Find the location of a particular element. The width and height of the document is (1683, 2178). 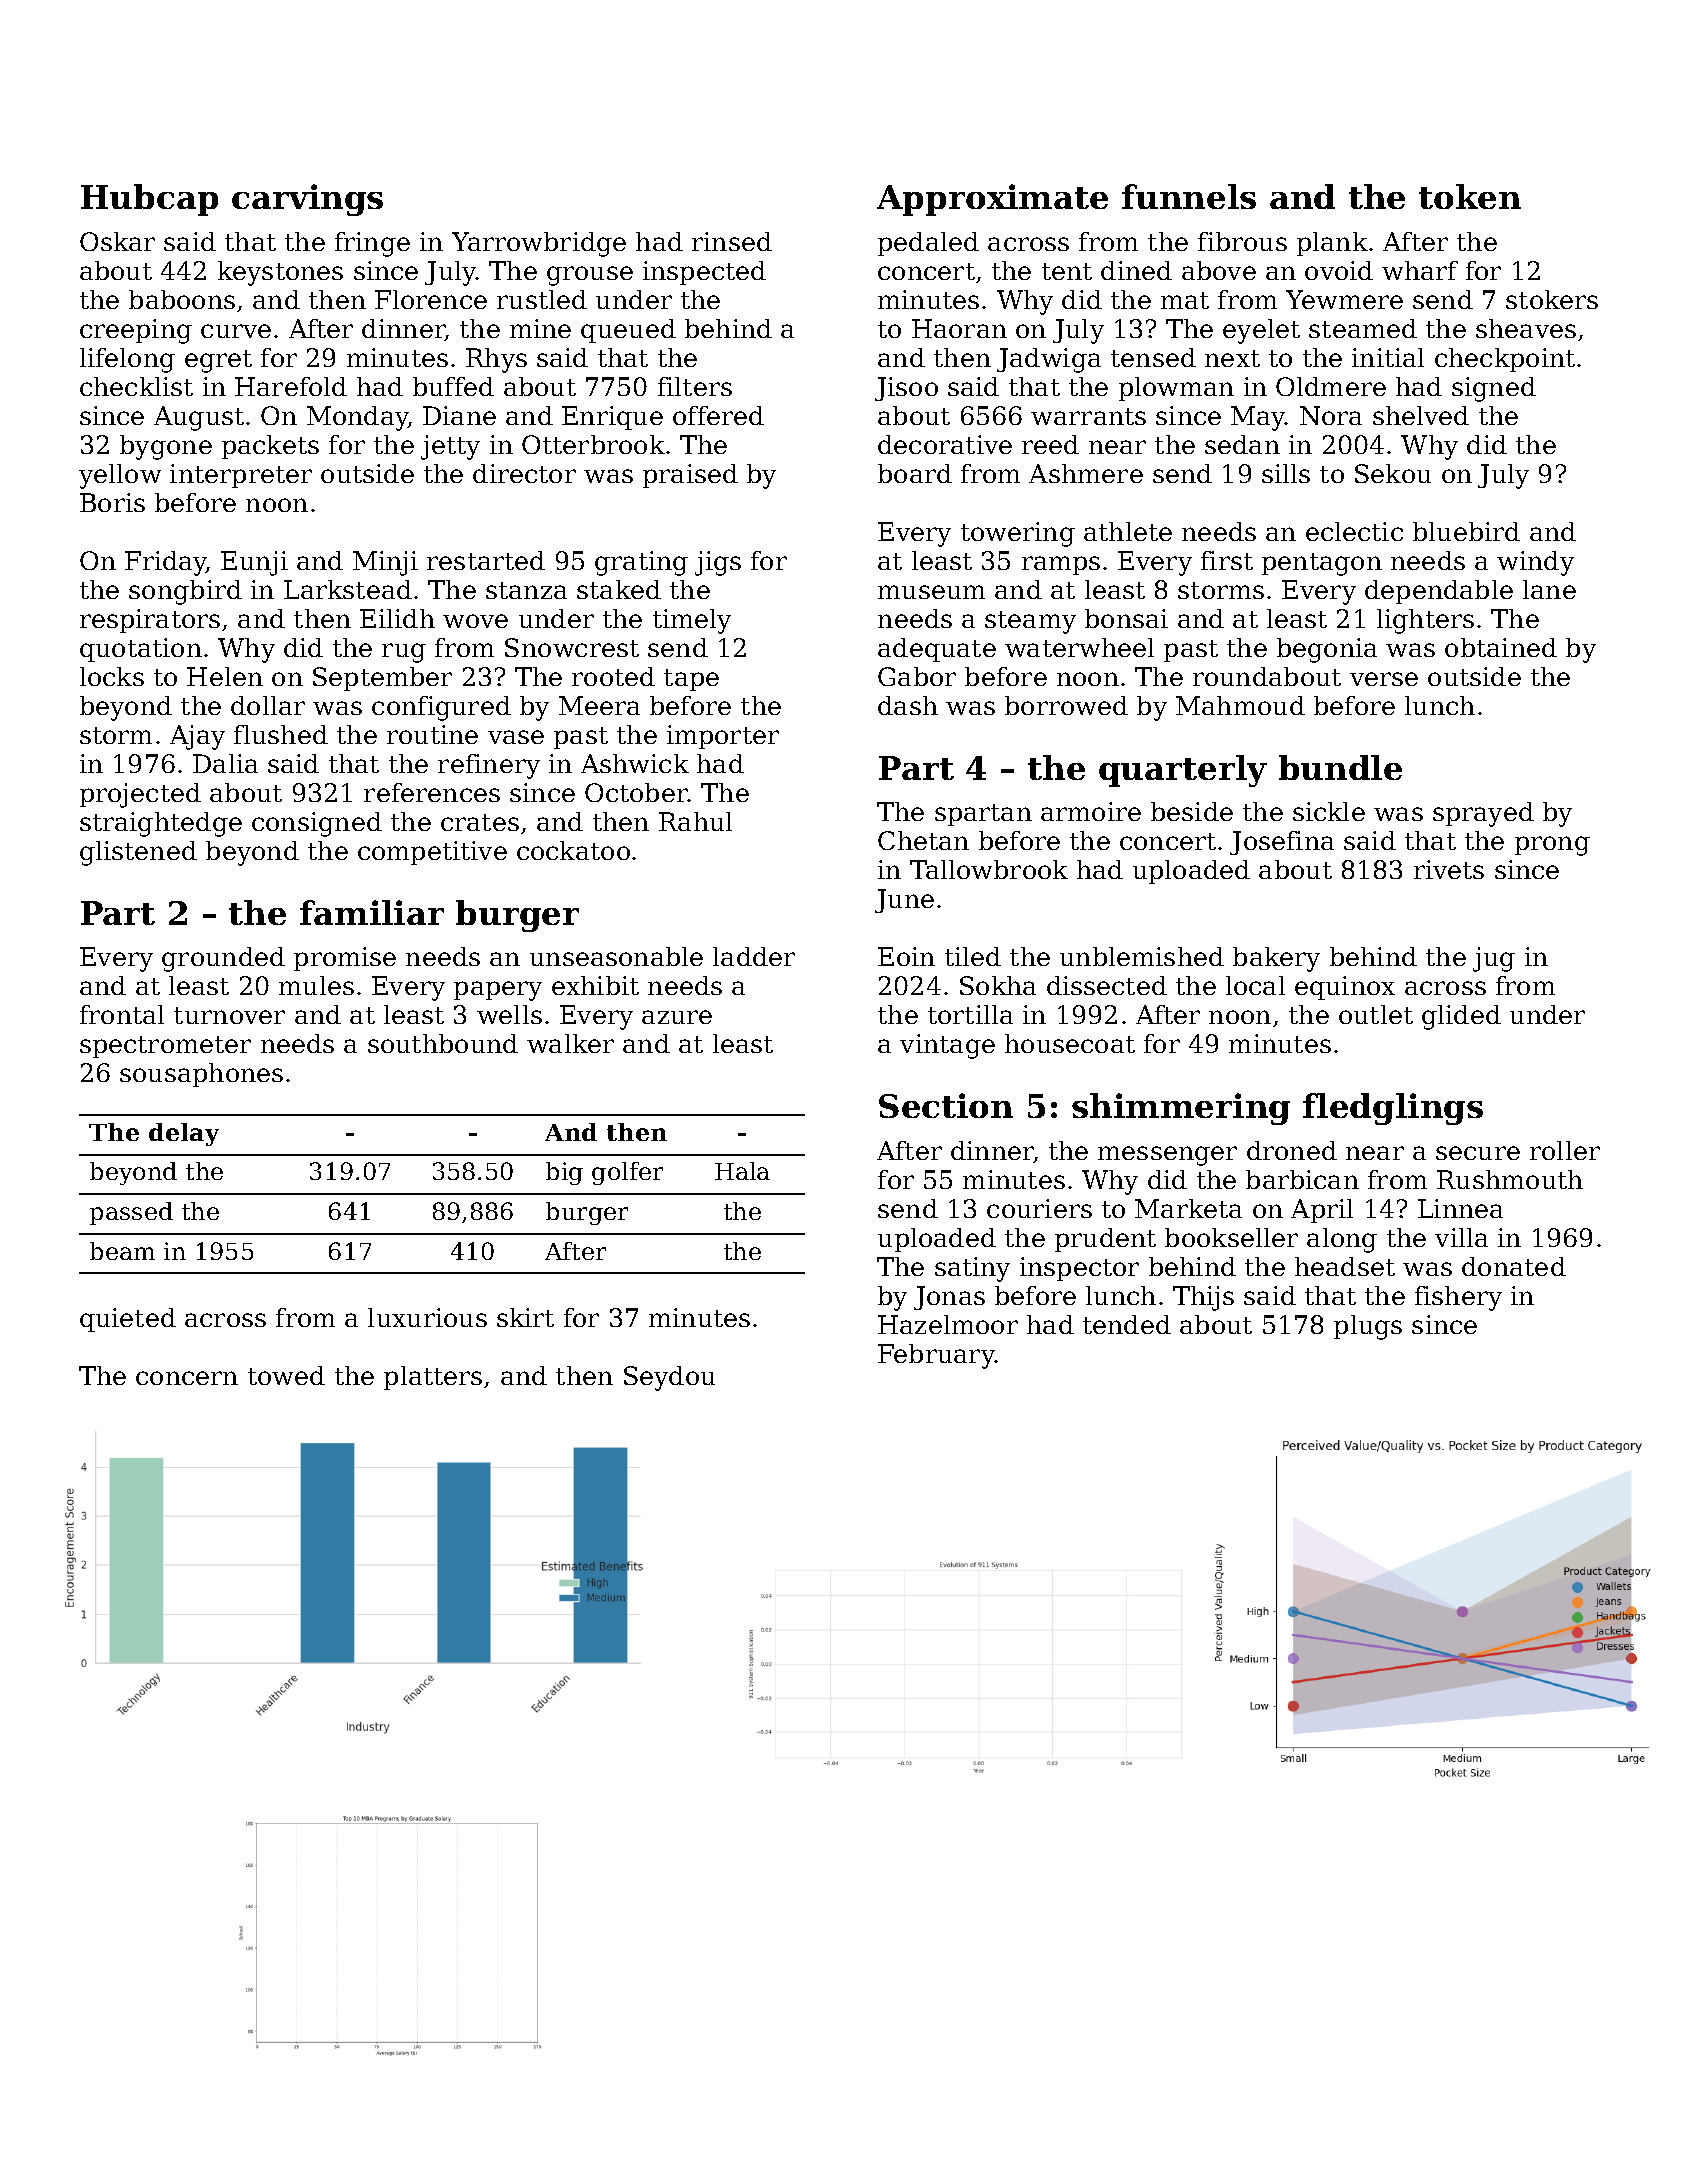

Meera is located at coordinates (599, 705).
